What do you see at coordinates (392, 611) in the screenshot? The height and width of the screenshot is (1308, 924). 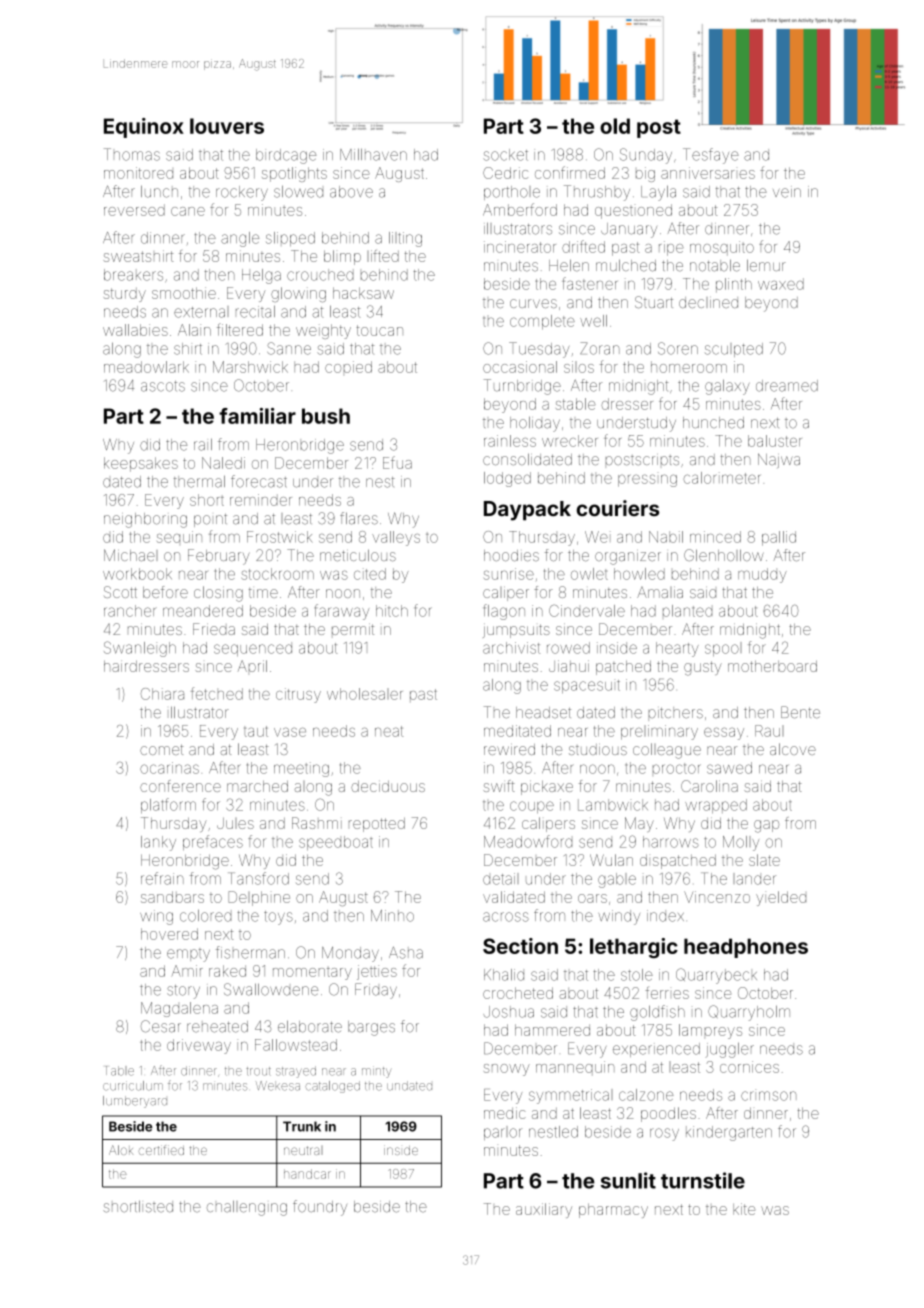 I see `hitch` at bounding box center [392, 611].
